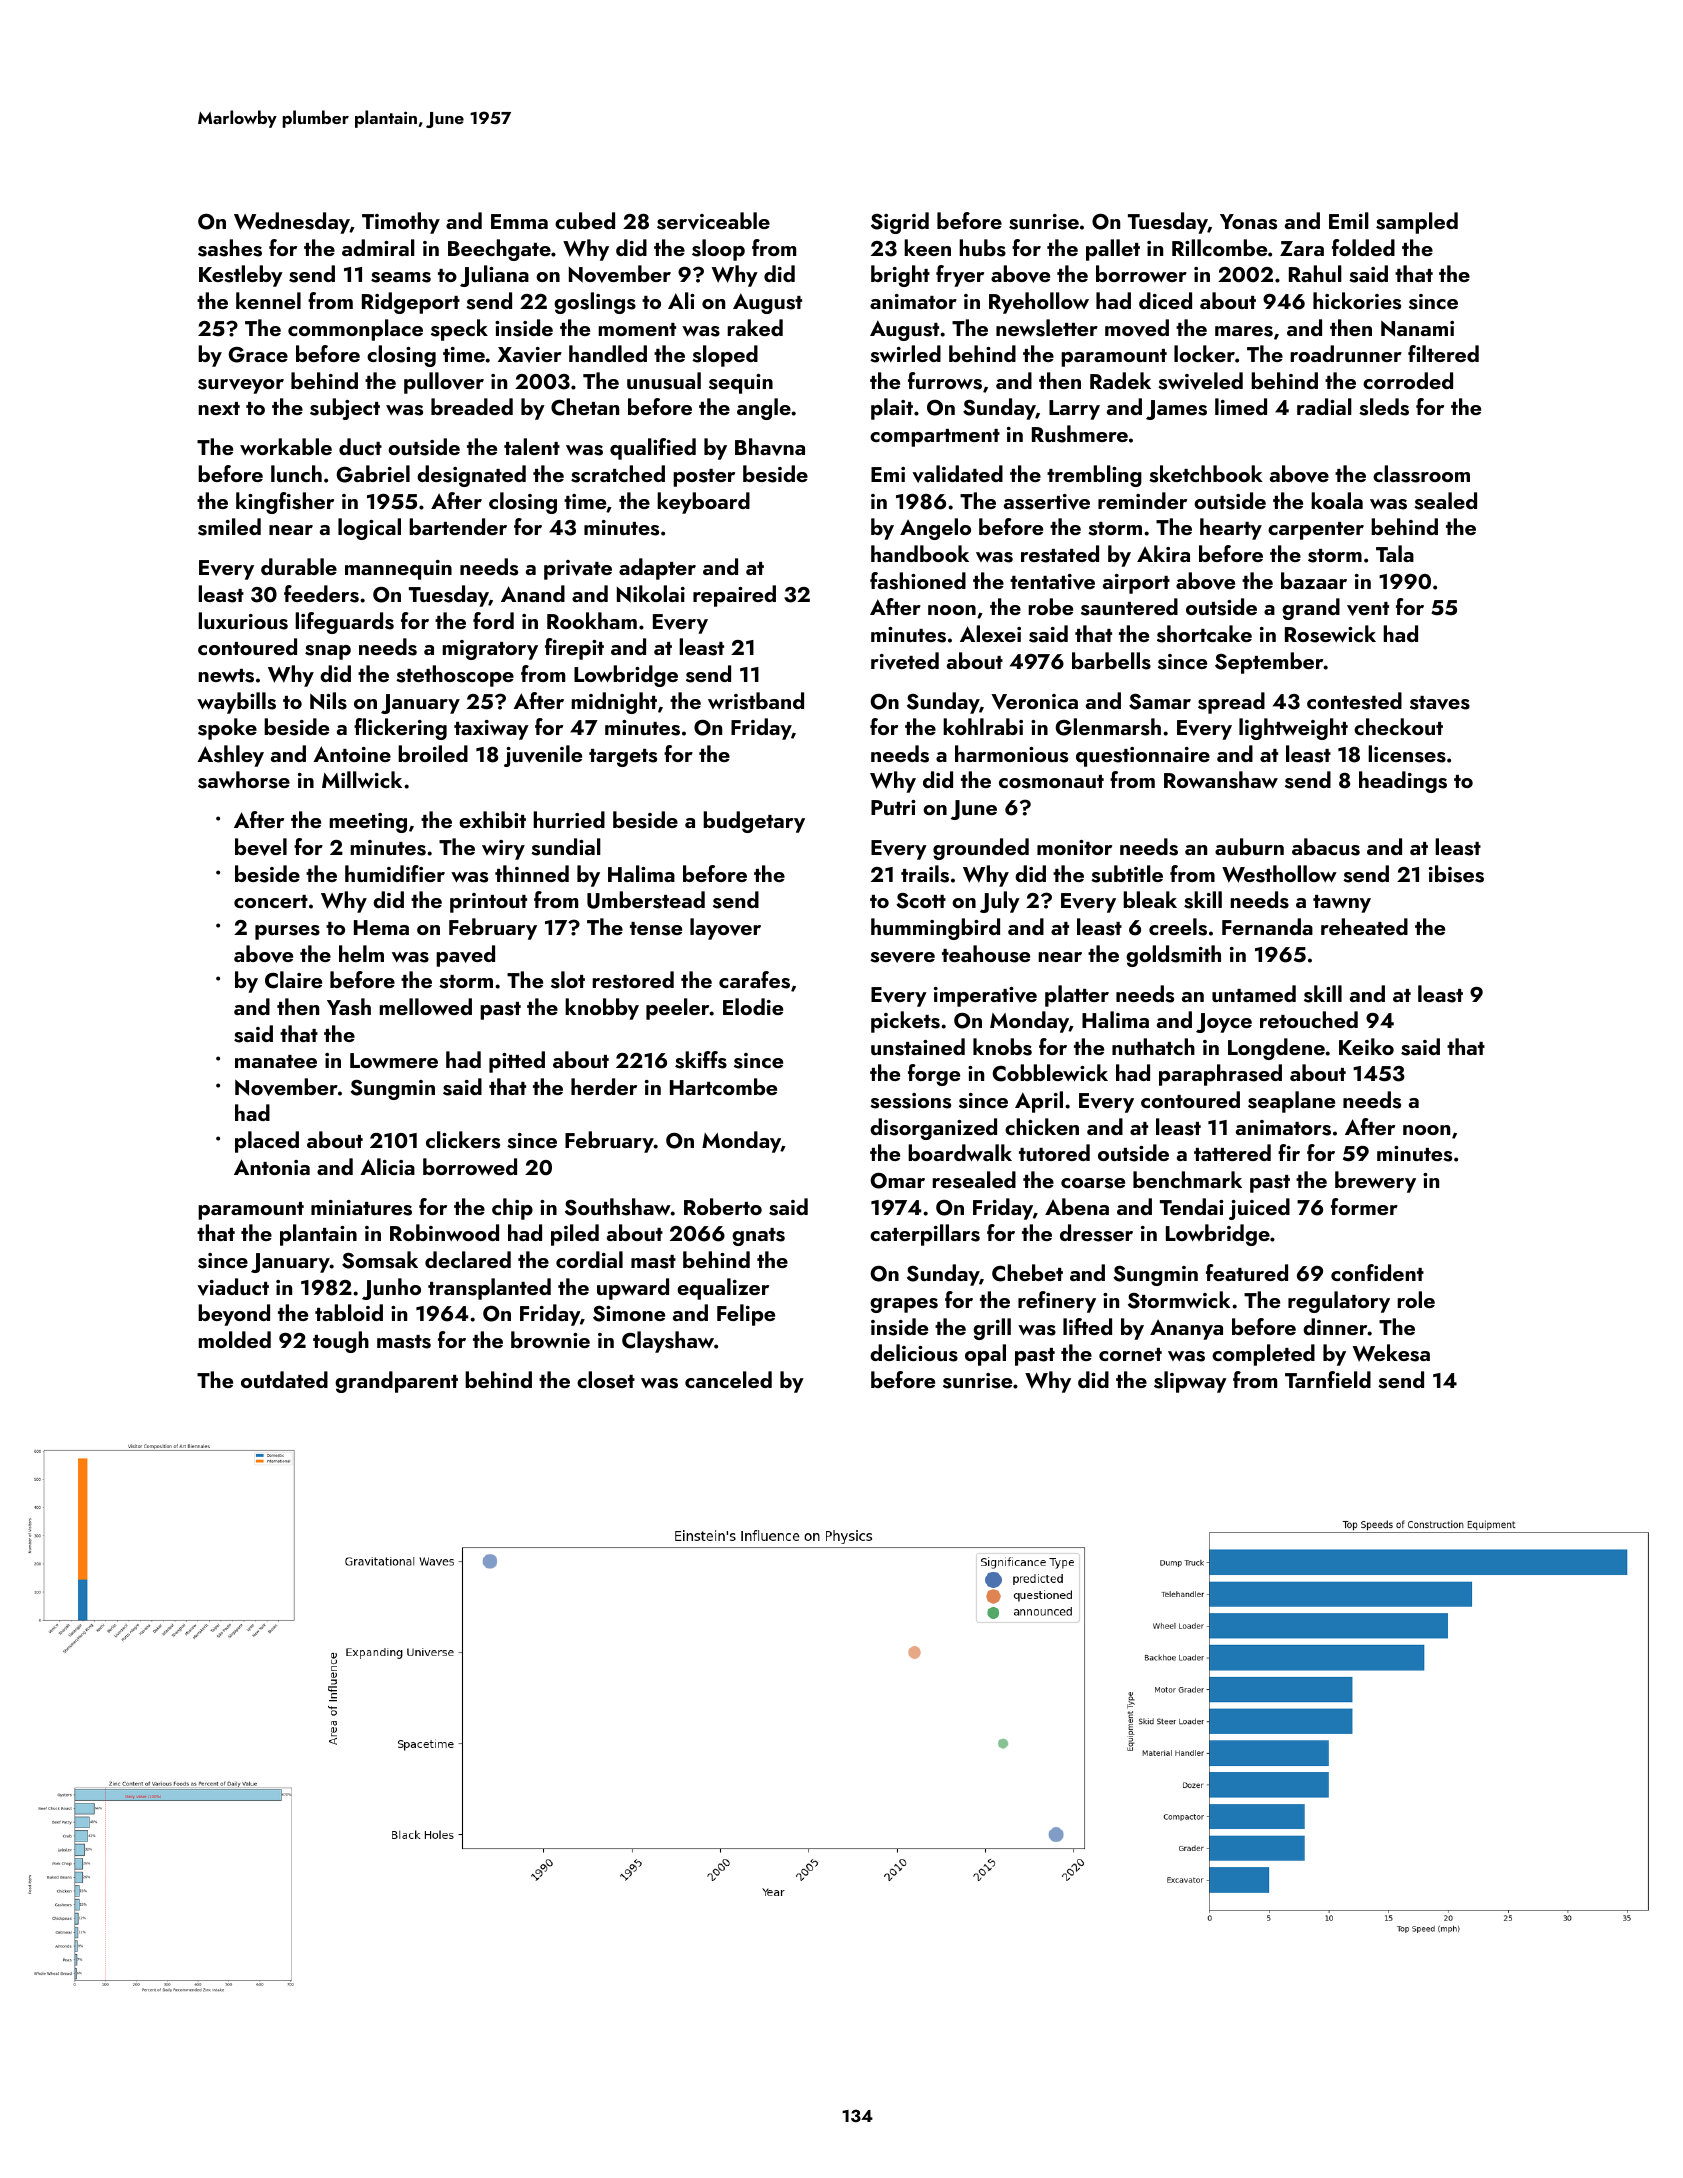 The height and width of the screenshot is (2178, 1683). I want to click on Putri, so click(893, 807).
